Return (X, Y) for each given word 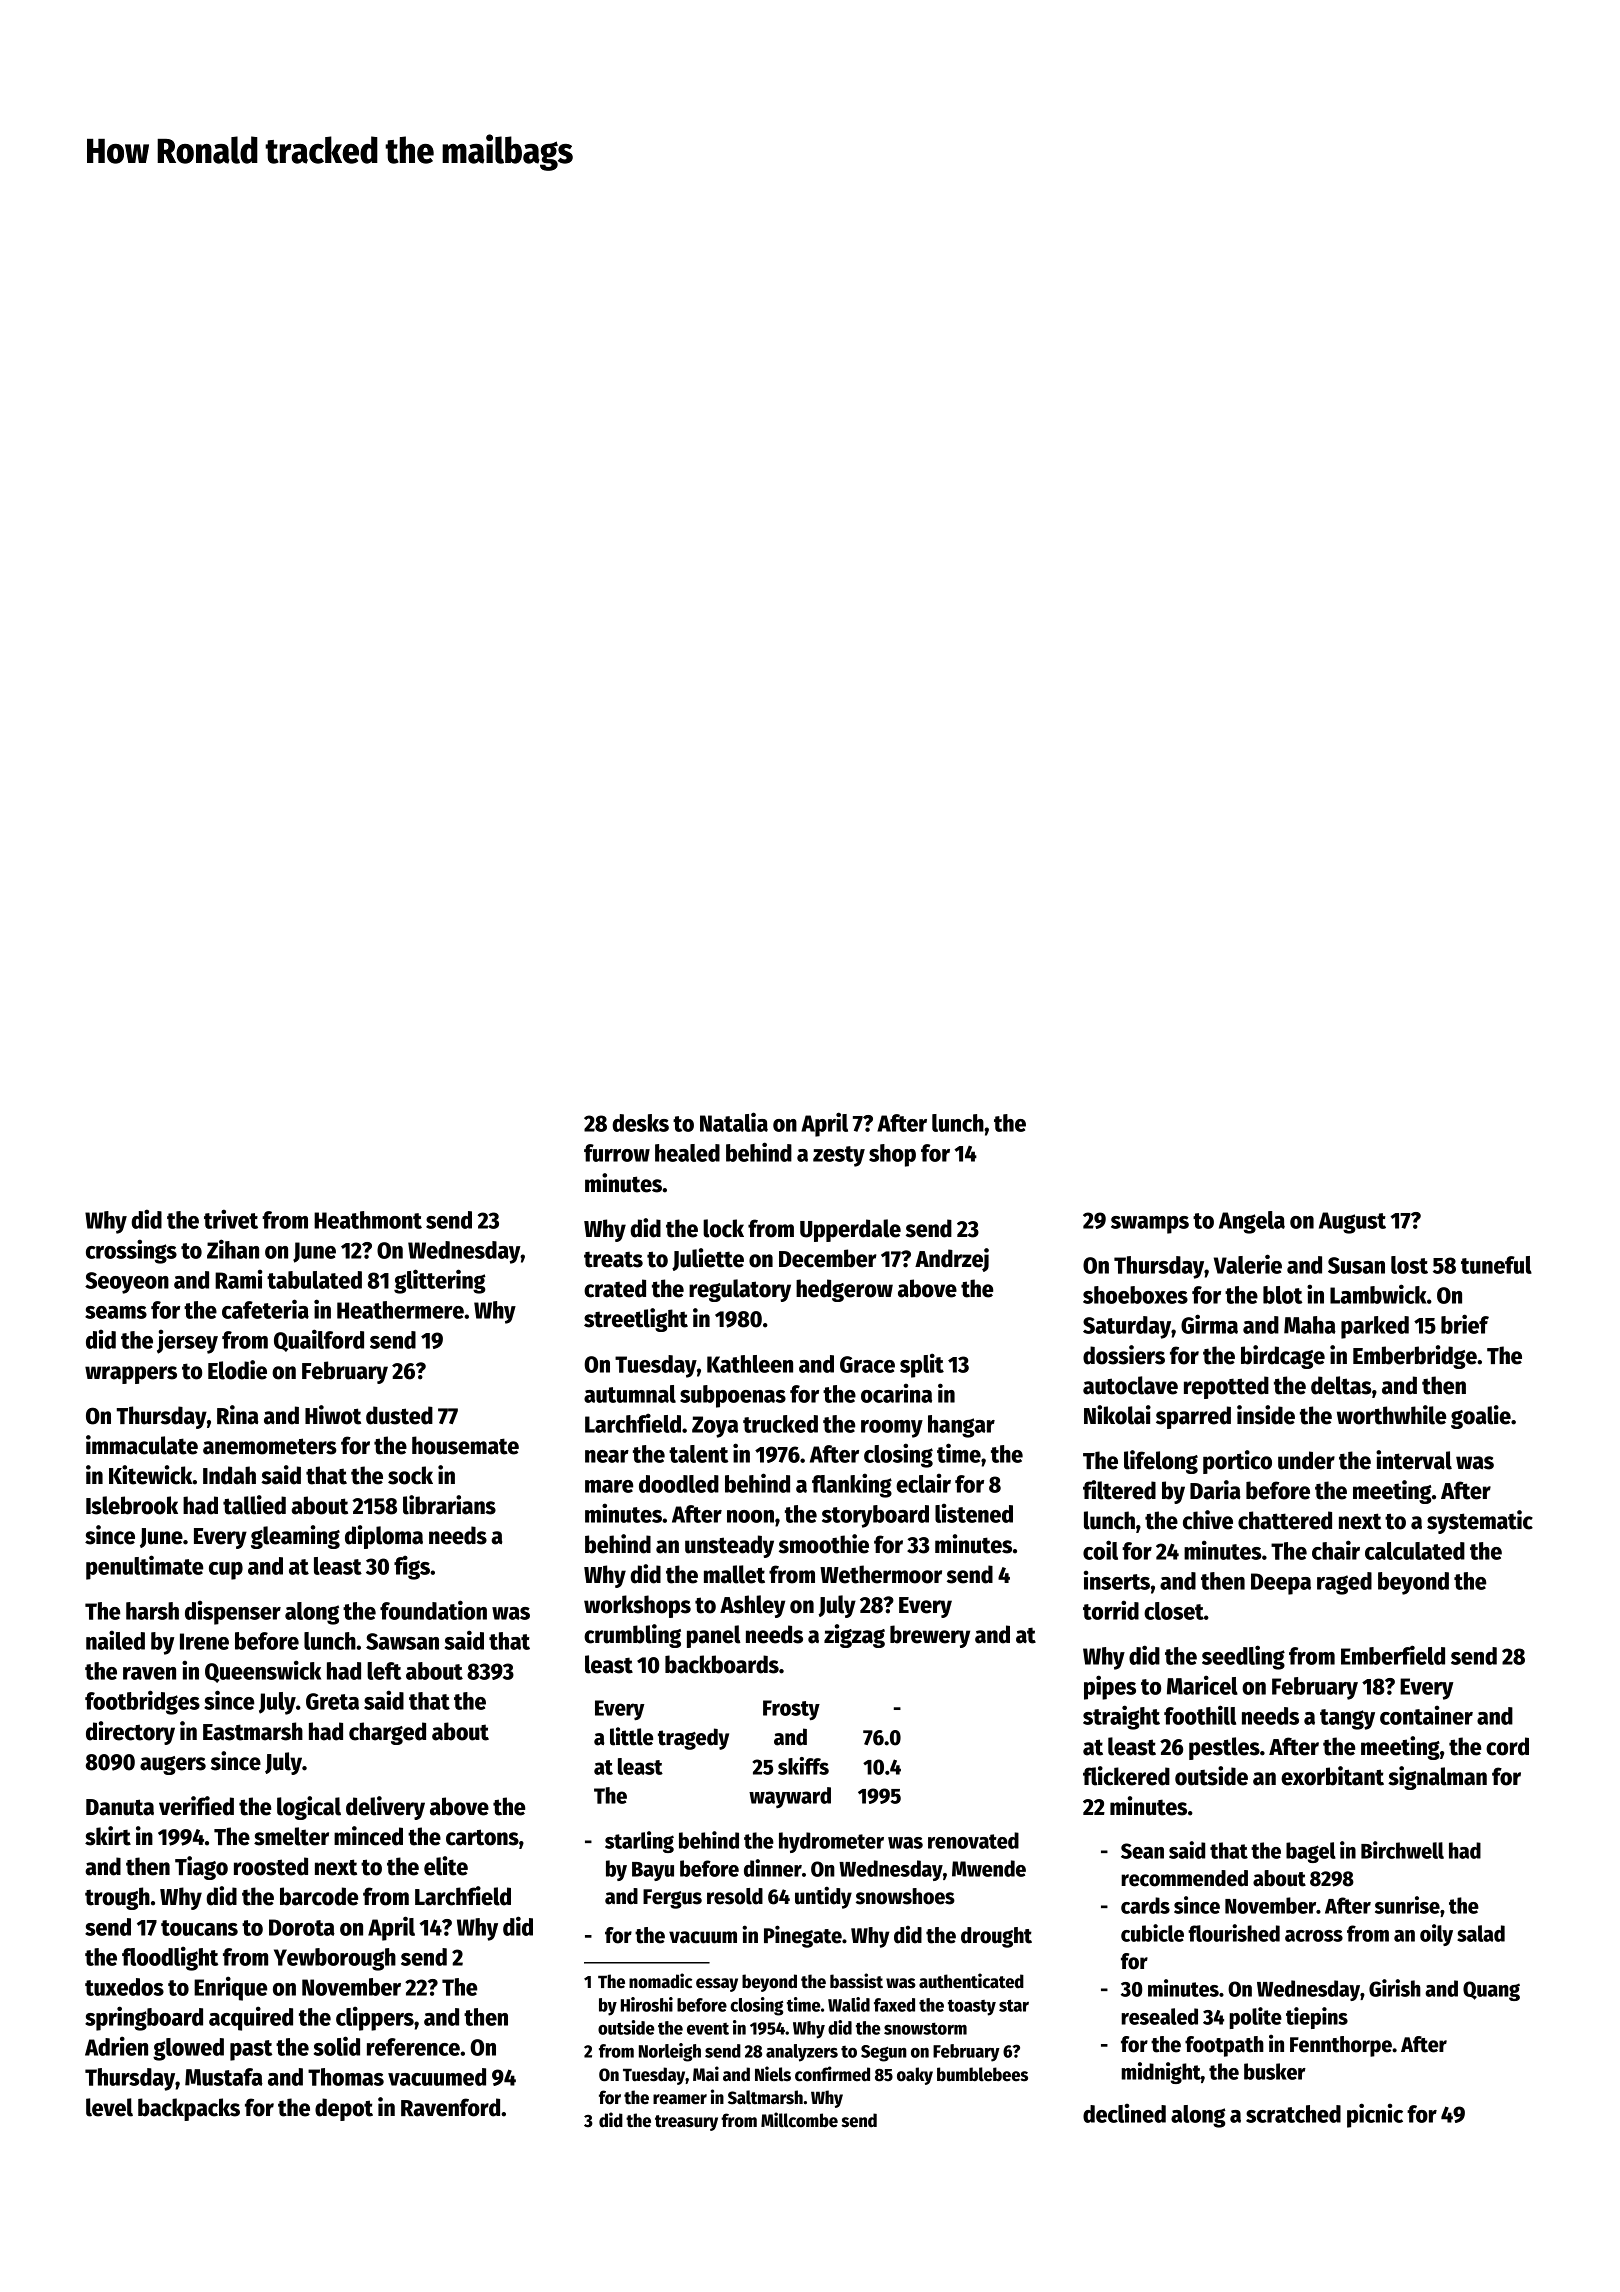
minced (368, 1836)
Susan (1356, 1265)
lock (723, 1228)
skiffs (803, 1766)
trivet (231, 1219)
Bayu (653, 1871)
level (109, 2107)
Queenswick (263, 1671)
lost (1409, 1265)
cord (1507, 1746)
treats (613, 1259)
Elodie (237, 1370)
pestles (1224, 1748)
